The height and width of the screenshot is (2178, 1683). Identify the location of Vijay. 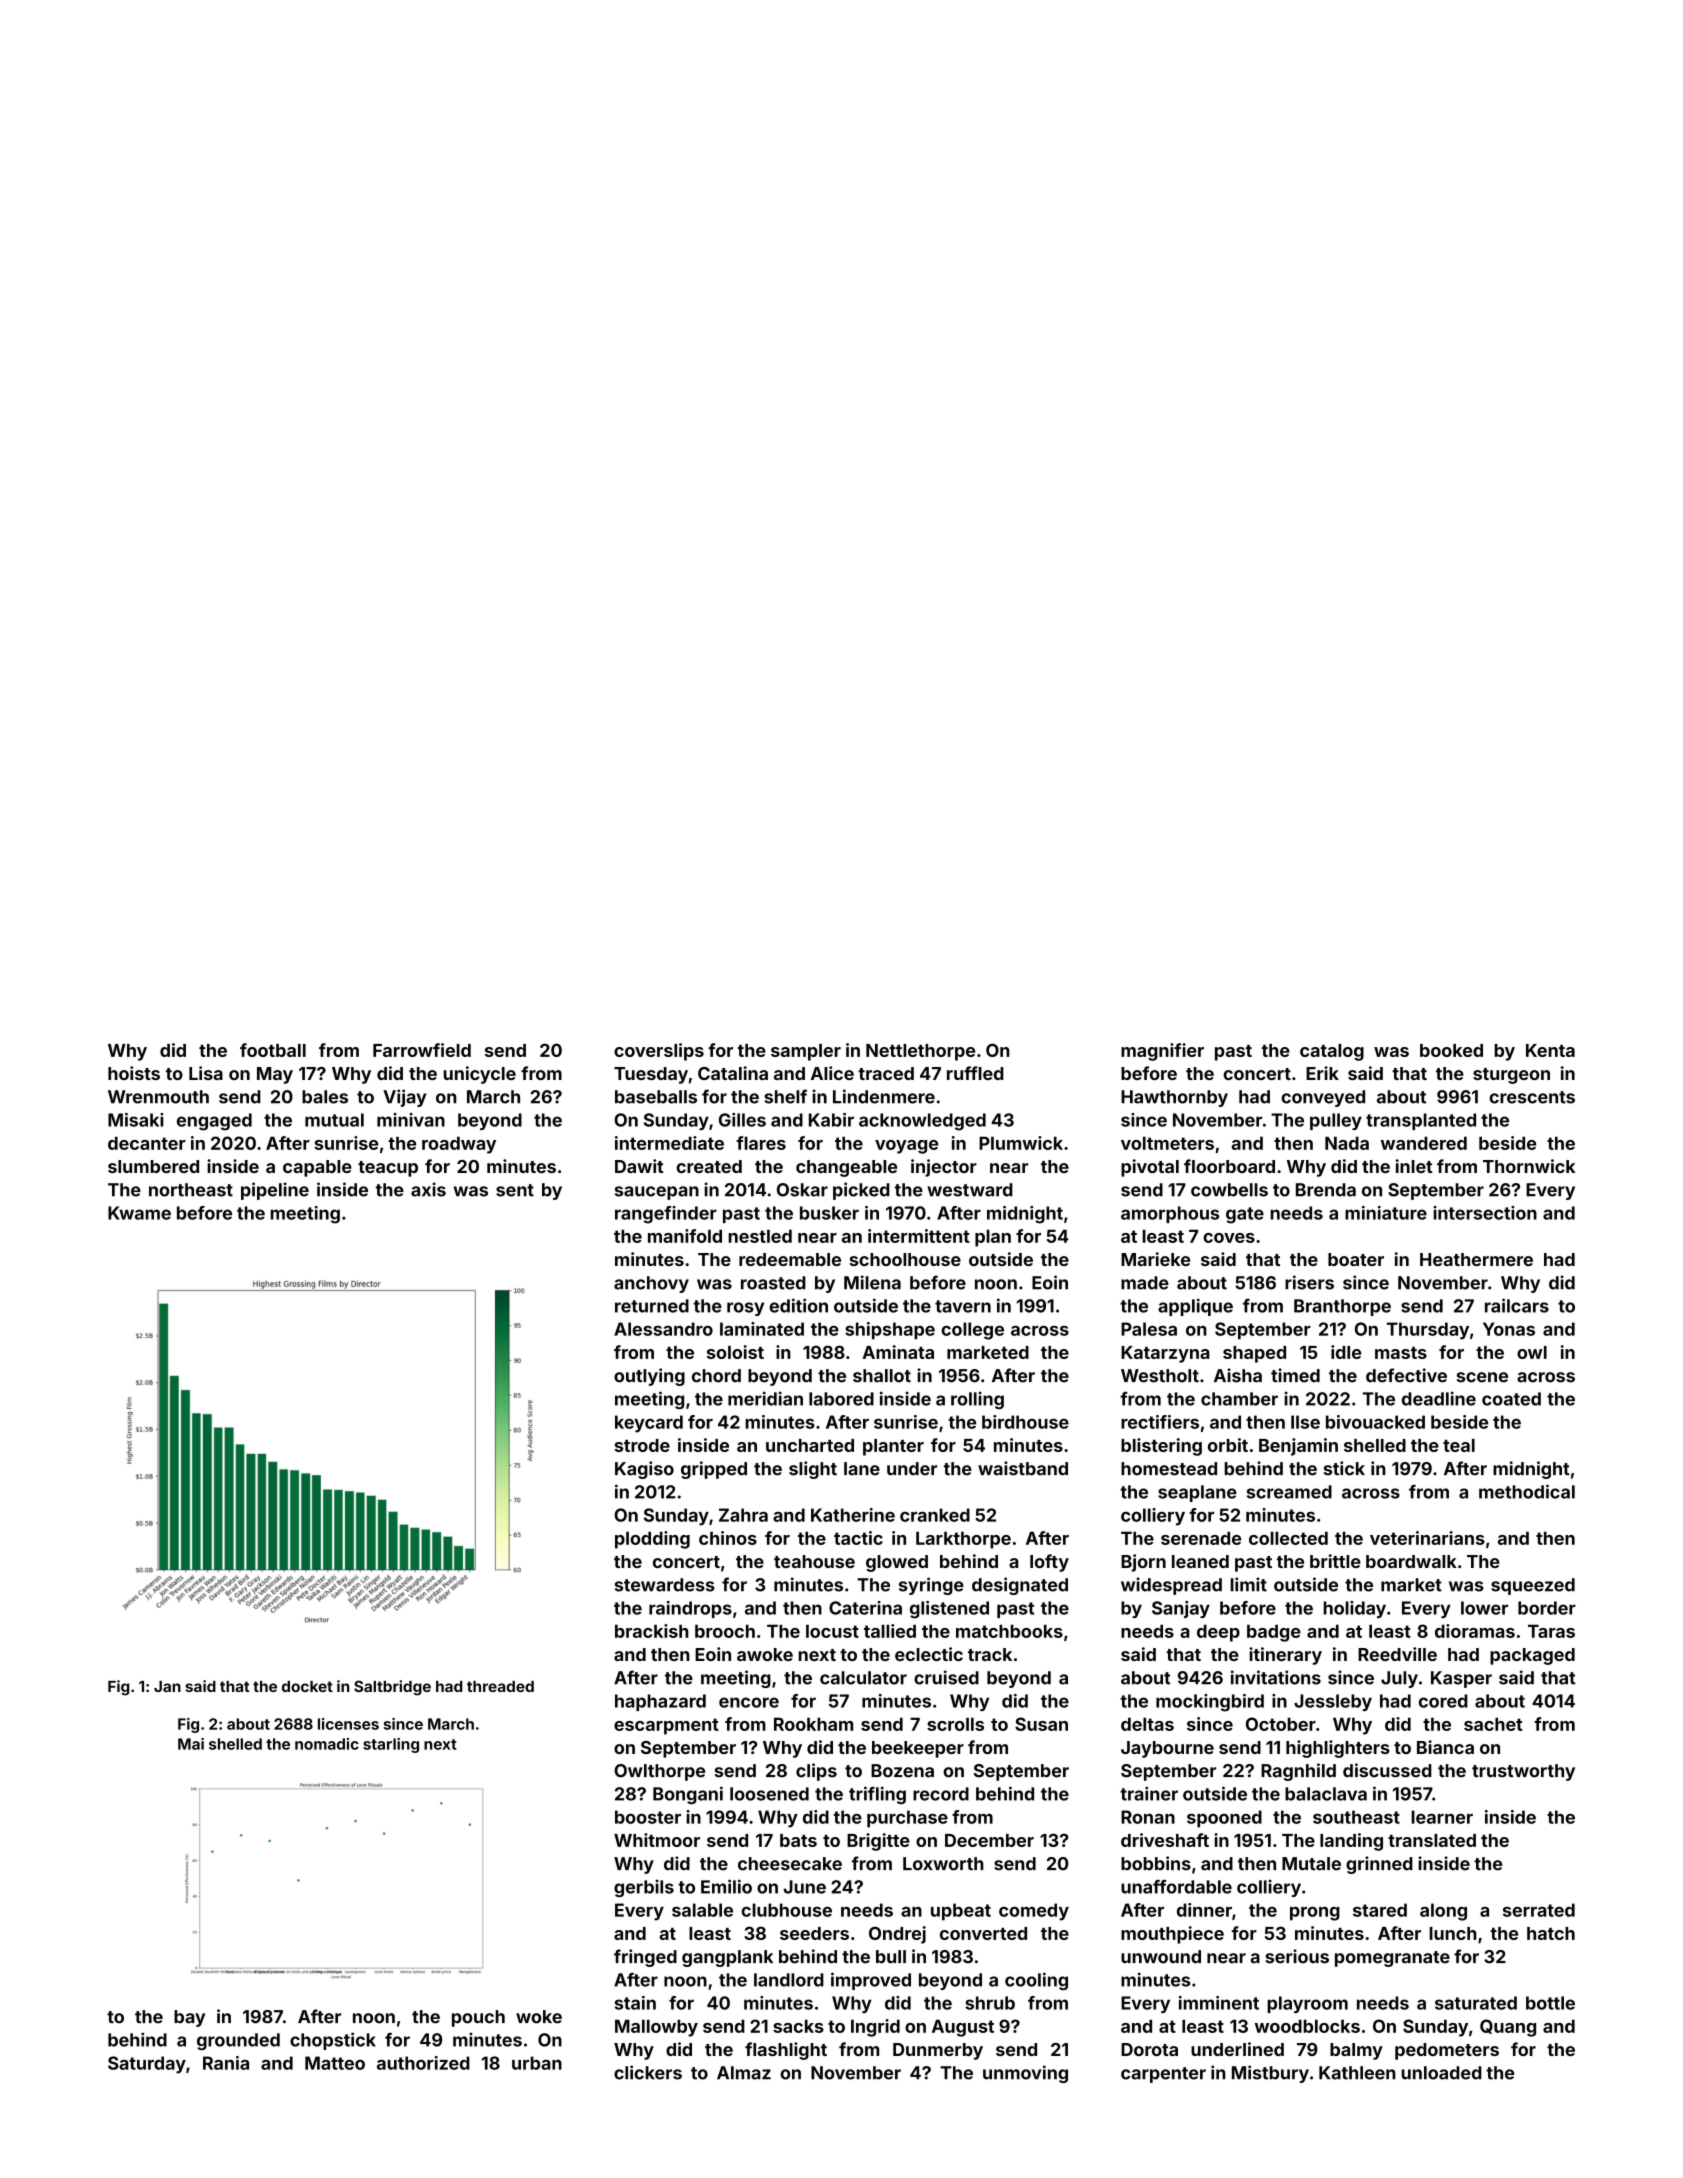
(405, 1098).
